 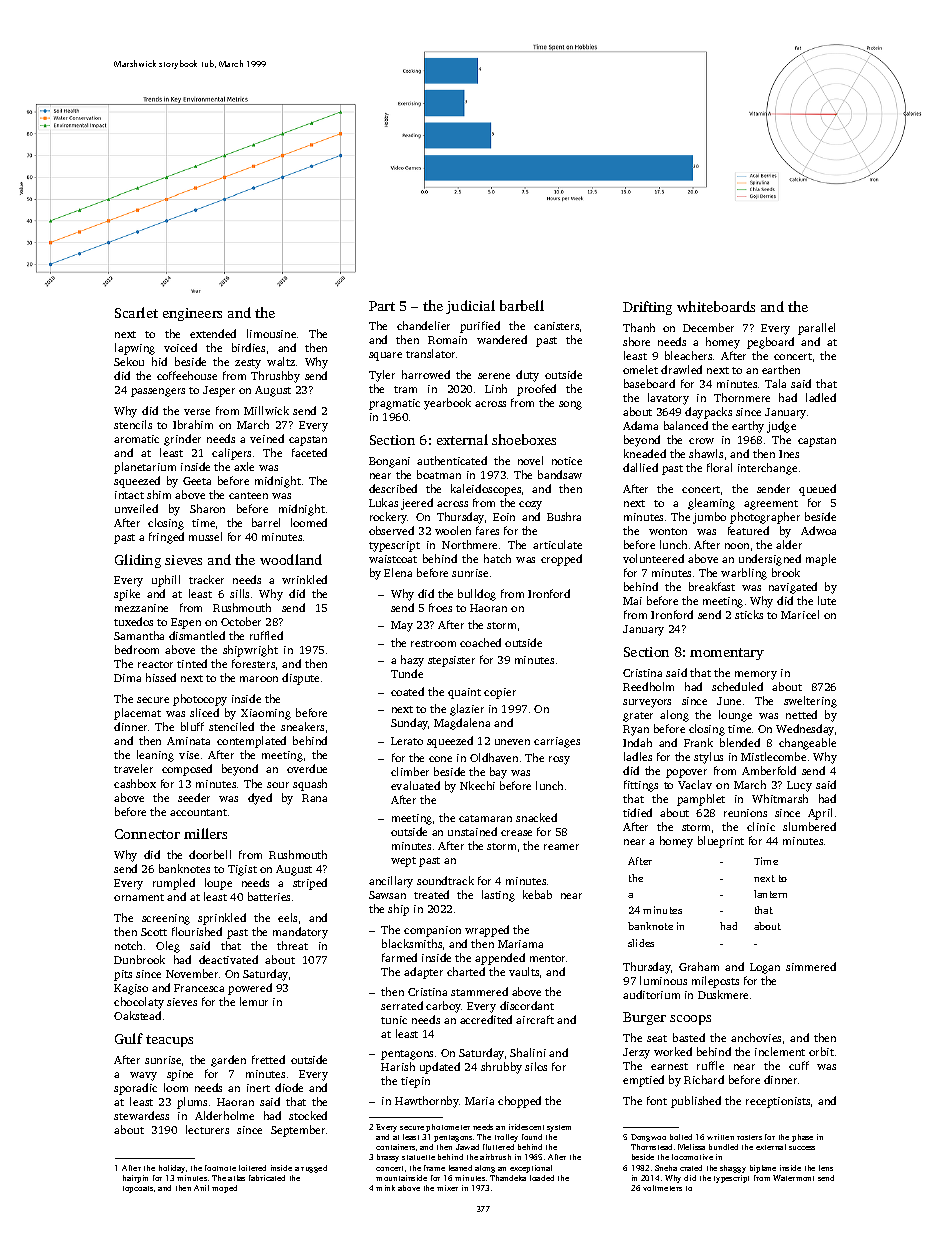 I want to click on jeered, so click(x=417, y=504).
